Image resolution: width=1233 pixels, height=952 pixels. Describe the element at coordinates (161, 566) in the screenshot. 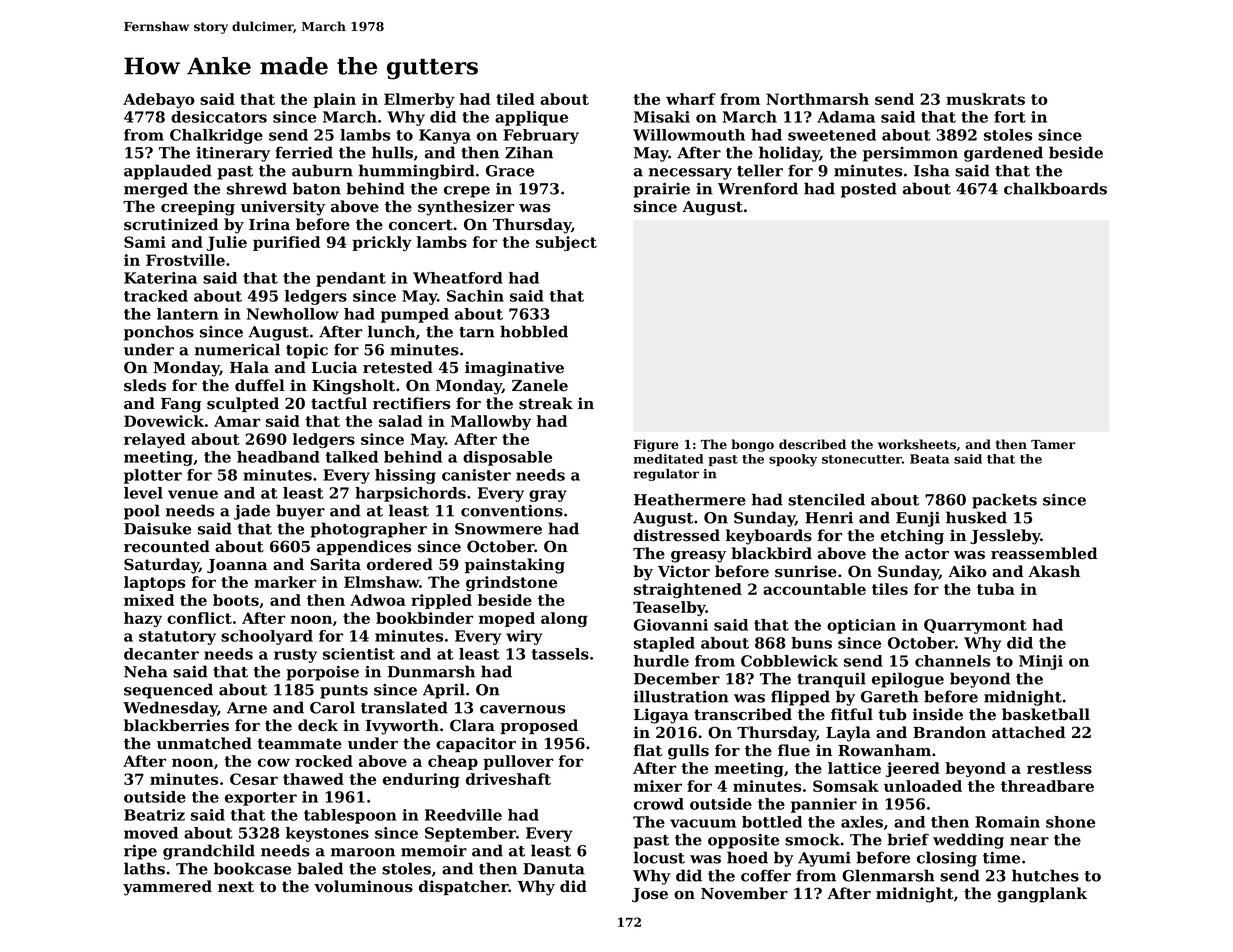

I see `Saturday` at that location.
